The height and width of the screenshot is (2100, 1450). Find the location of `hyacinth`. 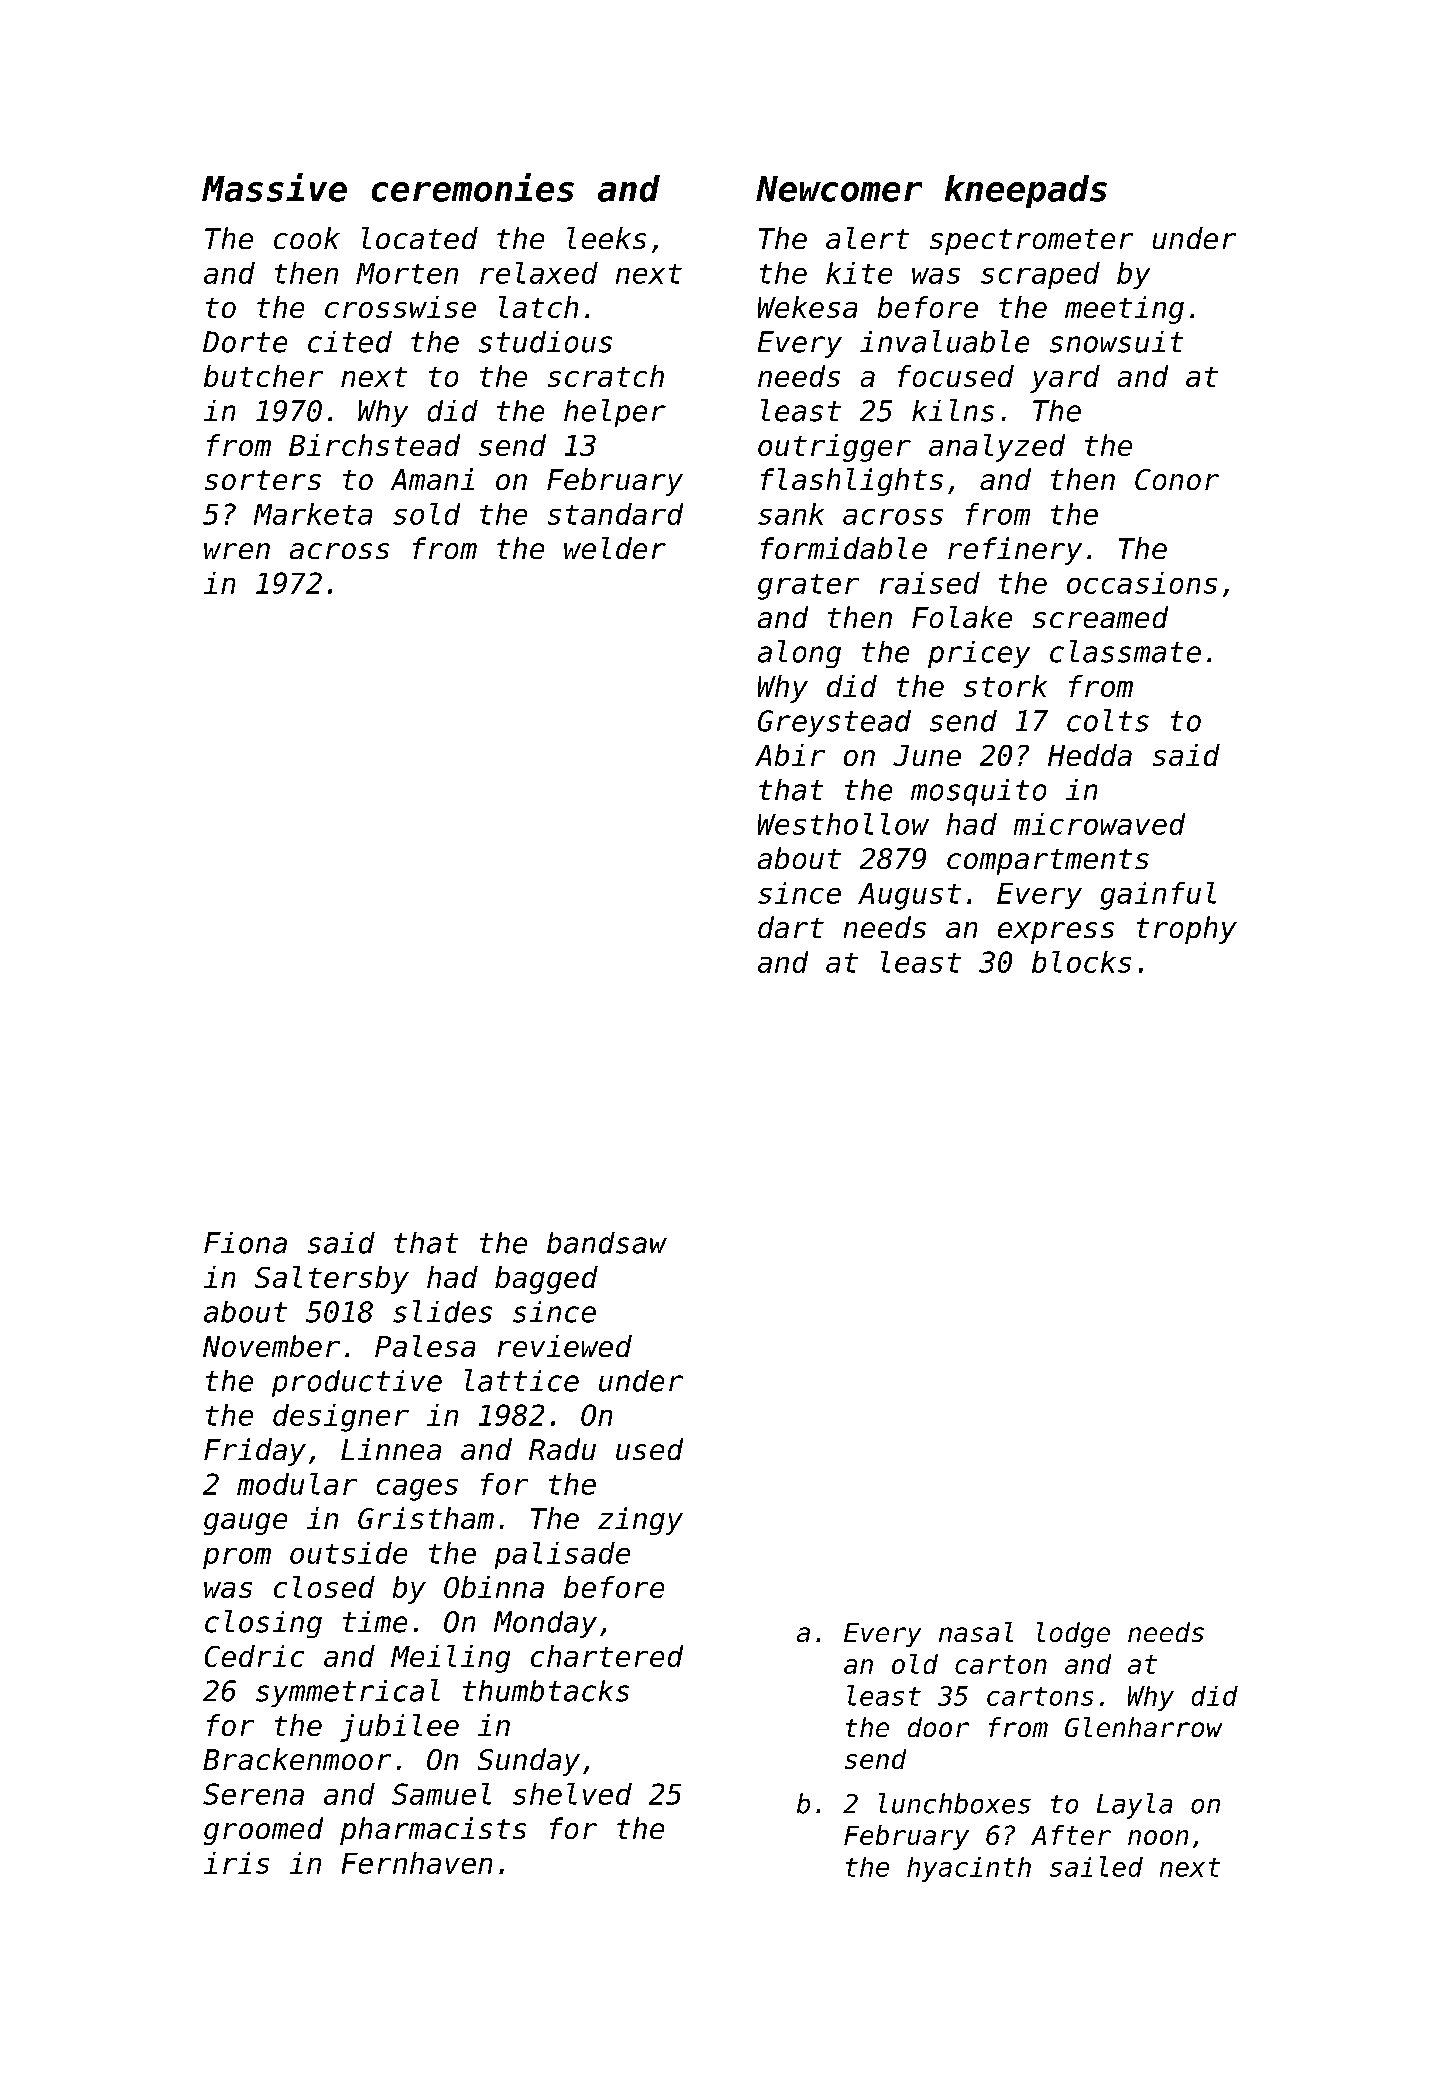

hyacinth is located at coordinates (969, 1869).
